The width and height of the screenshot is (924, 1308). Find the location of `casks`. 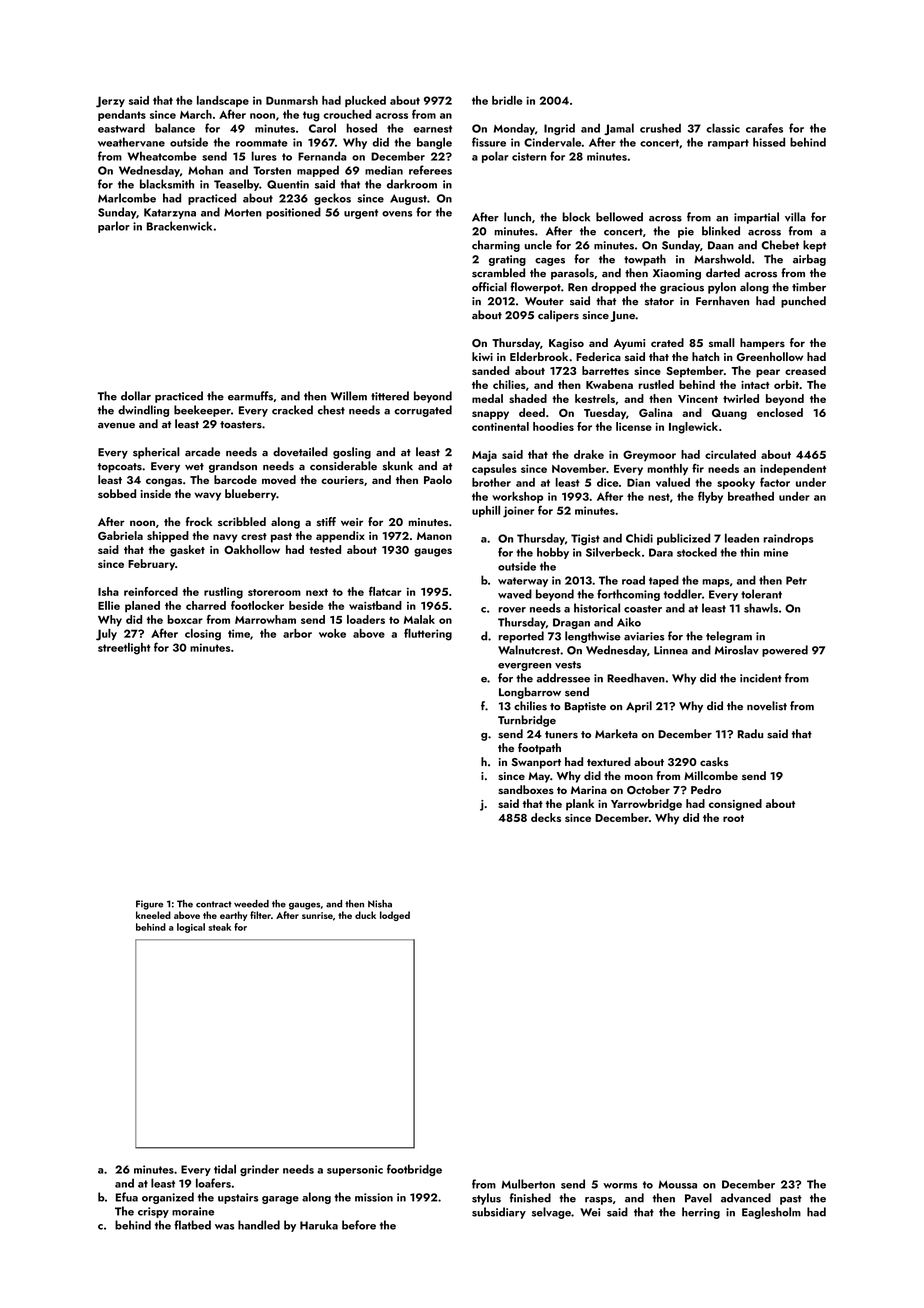

casks is located at coordinates (714, 762).
